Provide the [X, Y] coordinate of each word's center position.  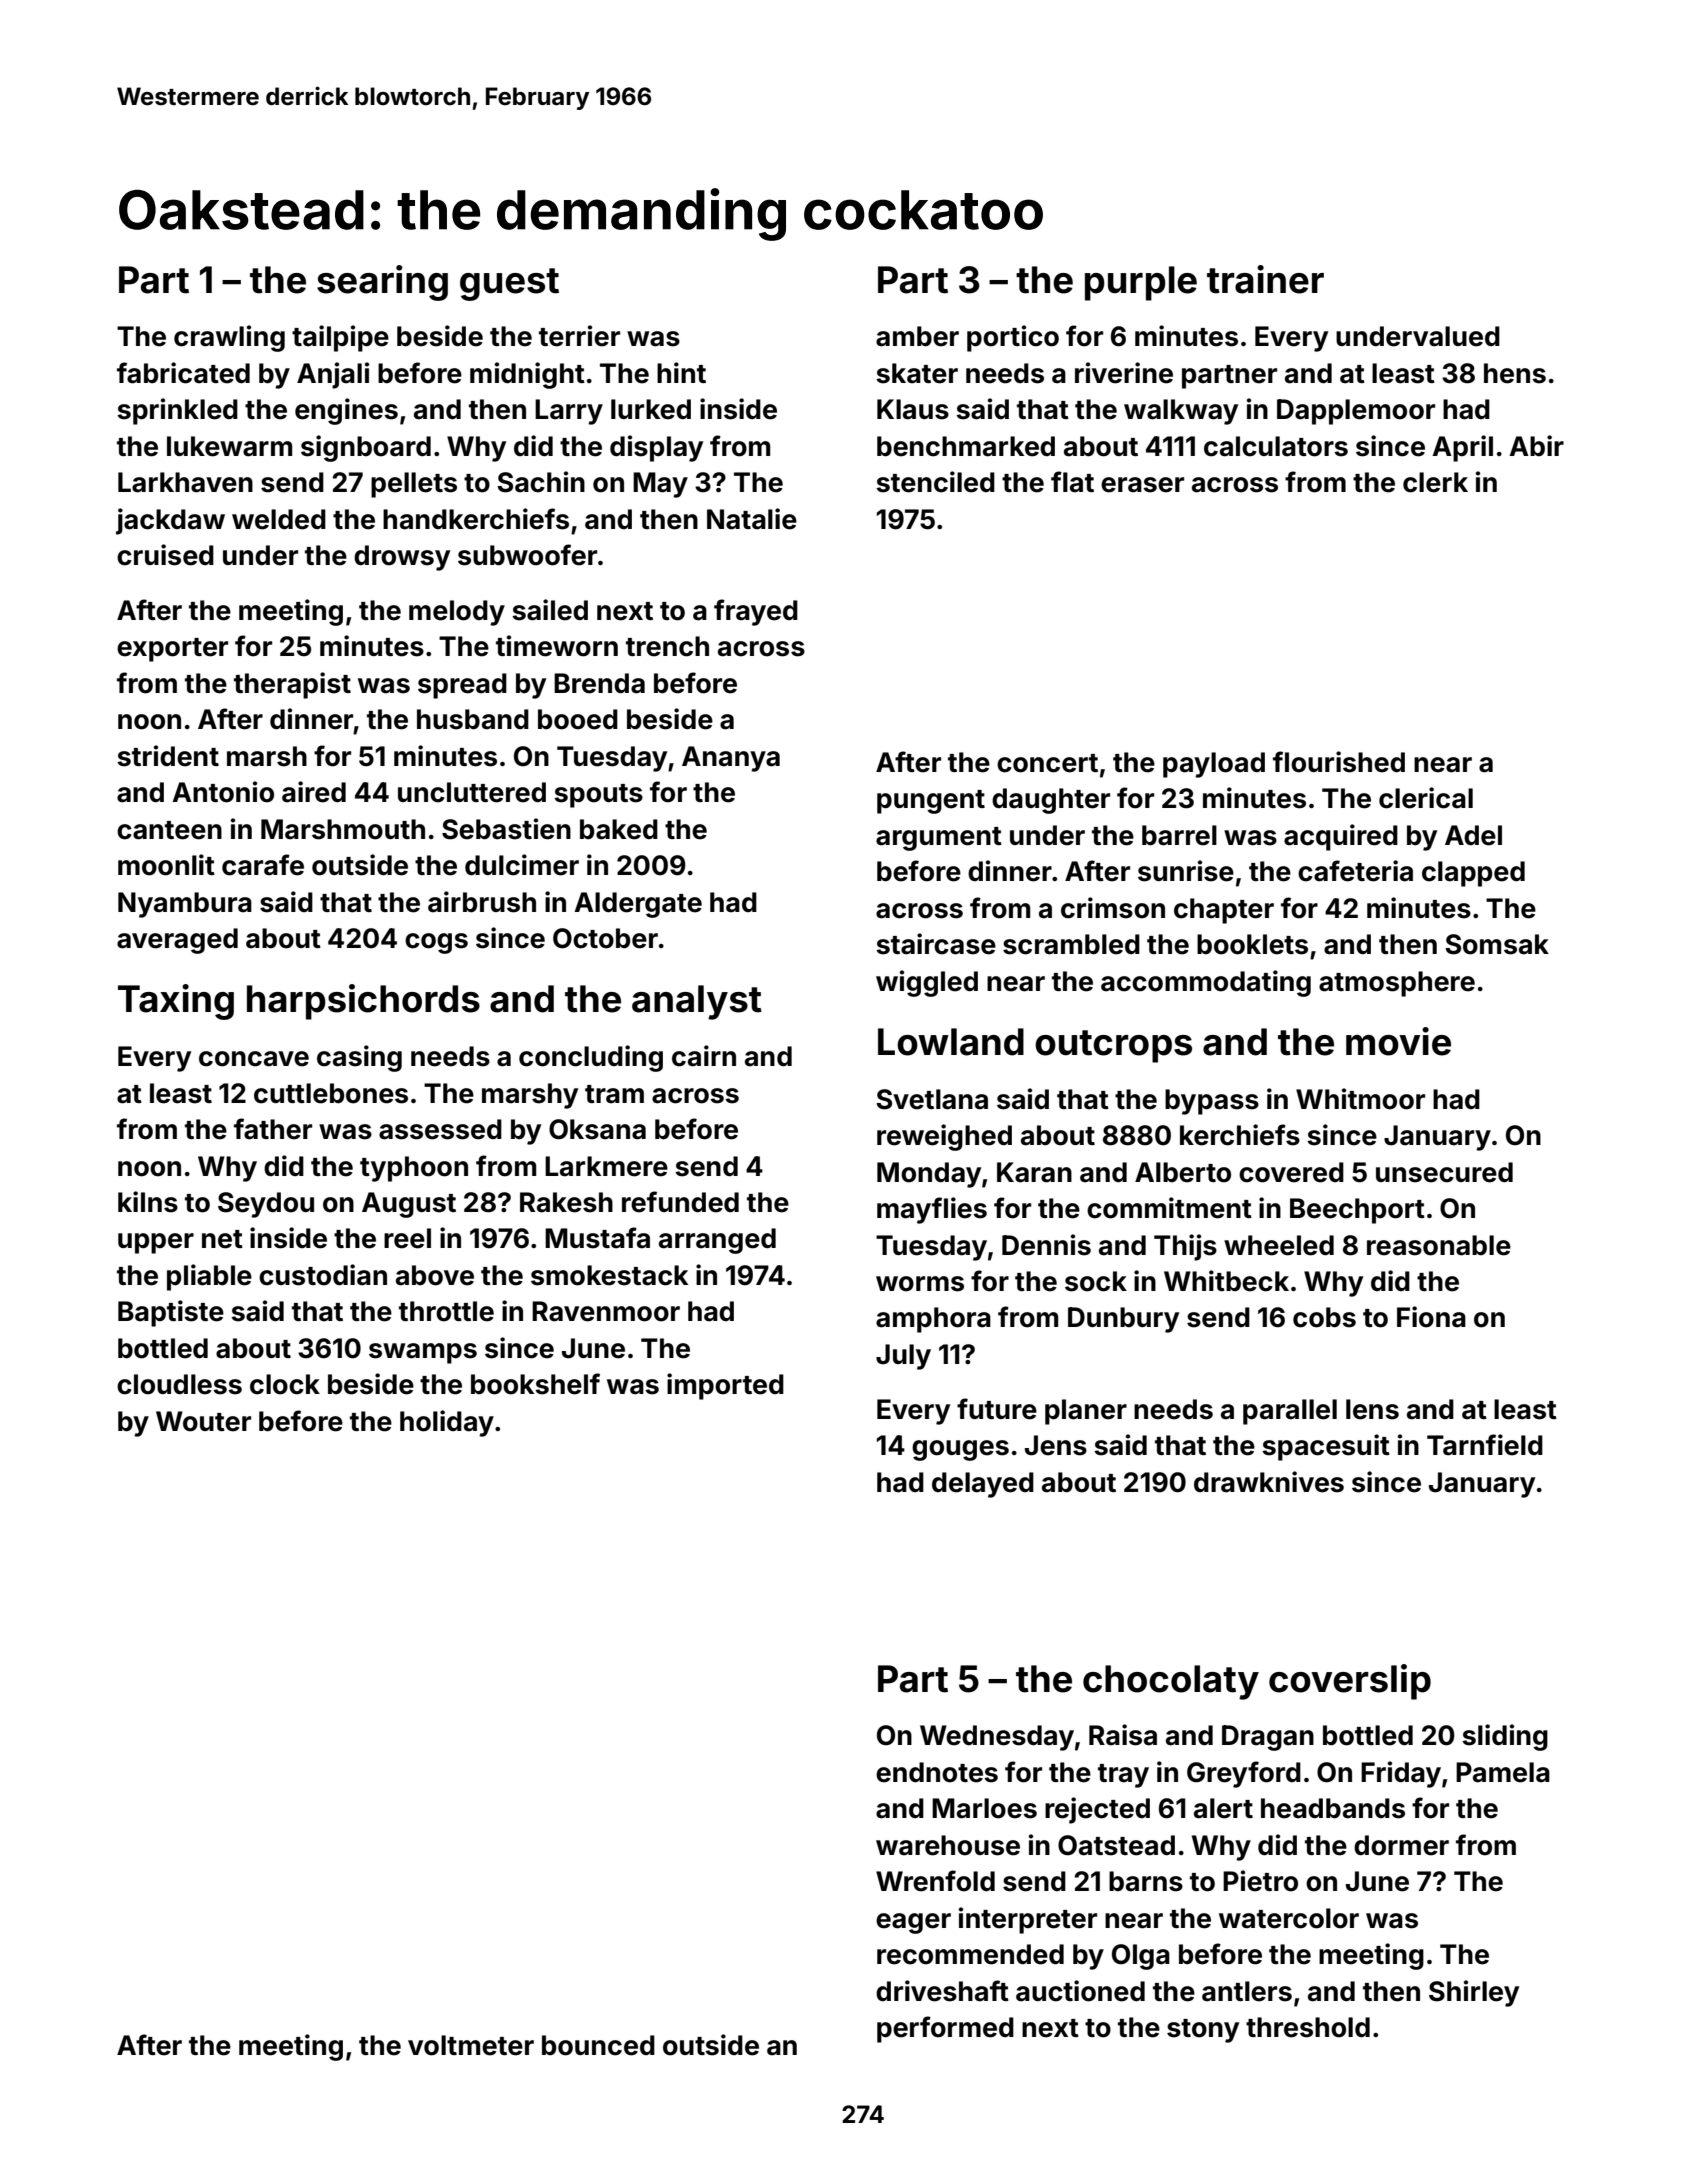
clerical [1426, 798]
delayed [983, 1485]
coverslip [1350, 1682]
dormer [1401, 1845]
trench [667, 646]
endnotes [937, 1772]
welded [279, 519]
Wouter [203, 1421]
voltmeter [471, 2045]
